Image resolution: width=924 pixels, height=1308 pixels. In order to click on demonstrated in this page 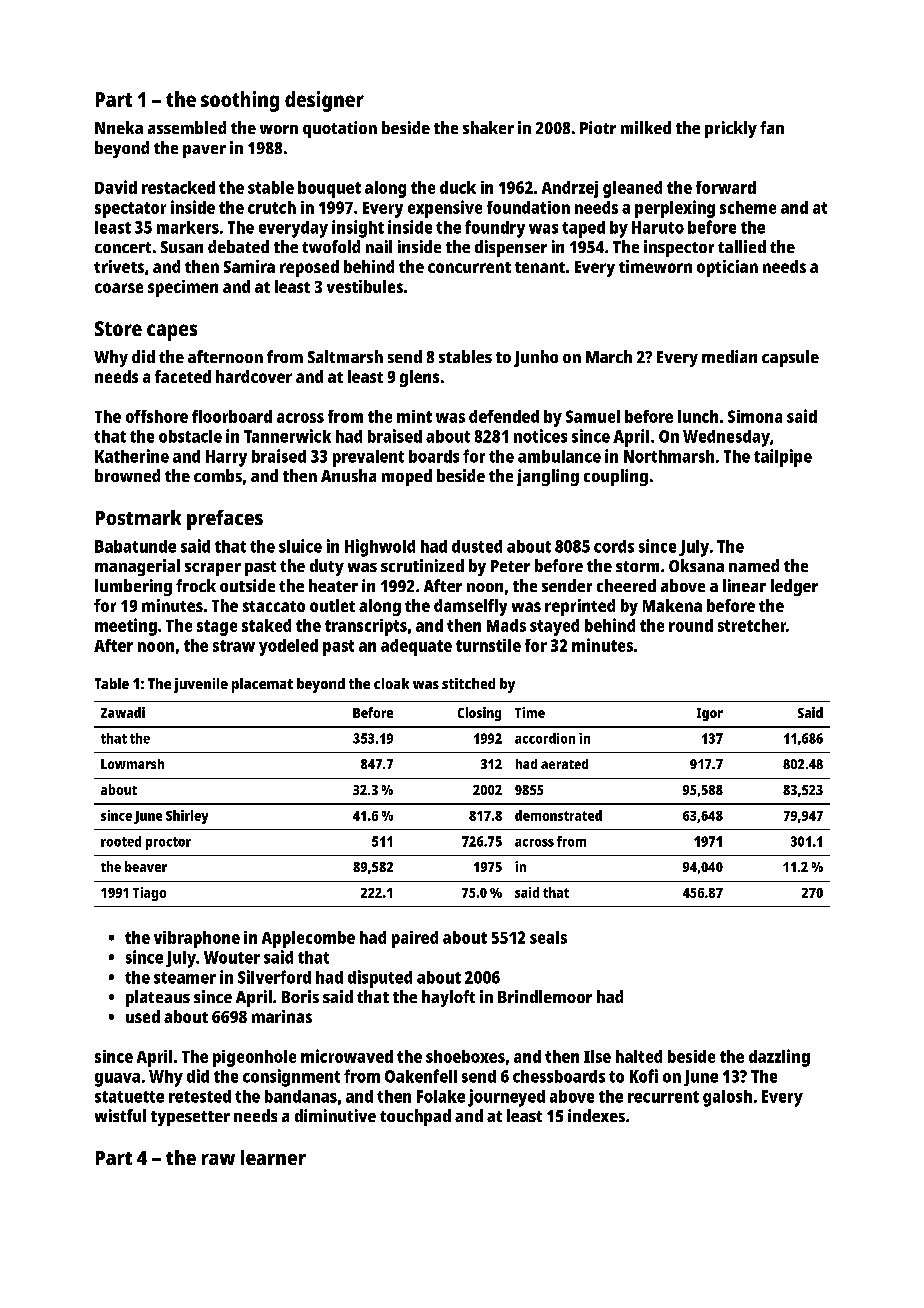, I will do `click(558, 815)`.
